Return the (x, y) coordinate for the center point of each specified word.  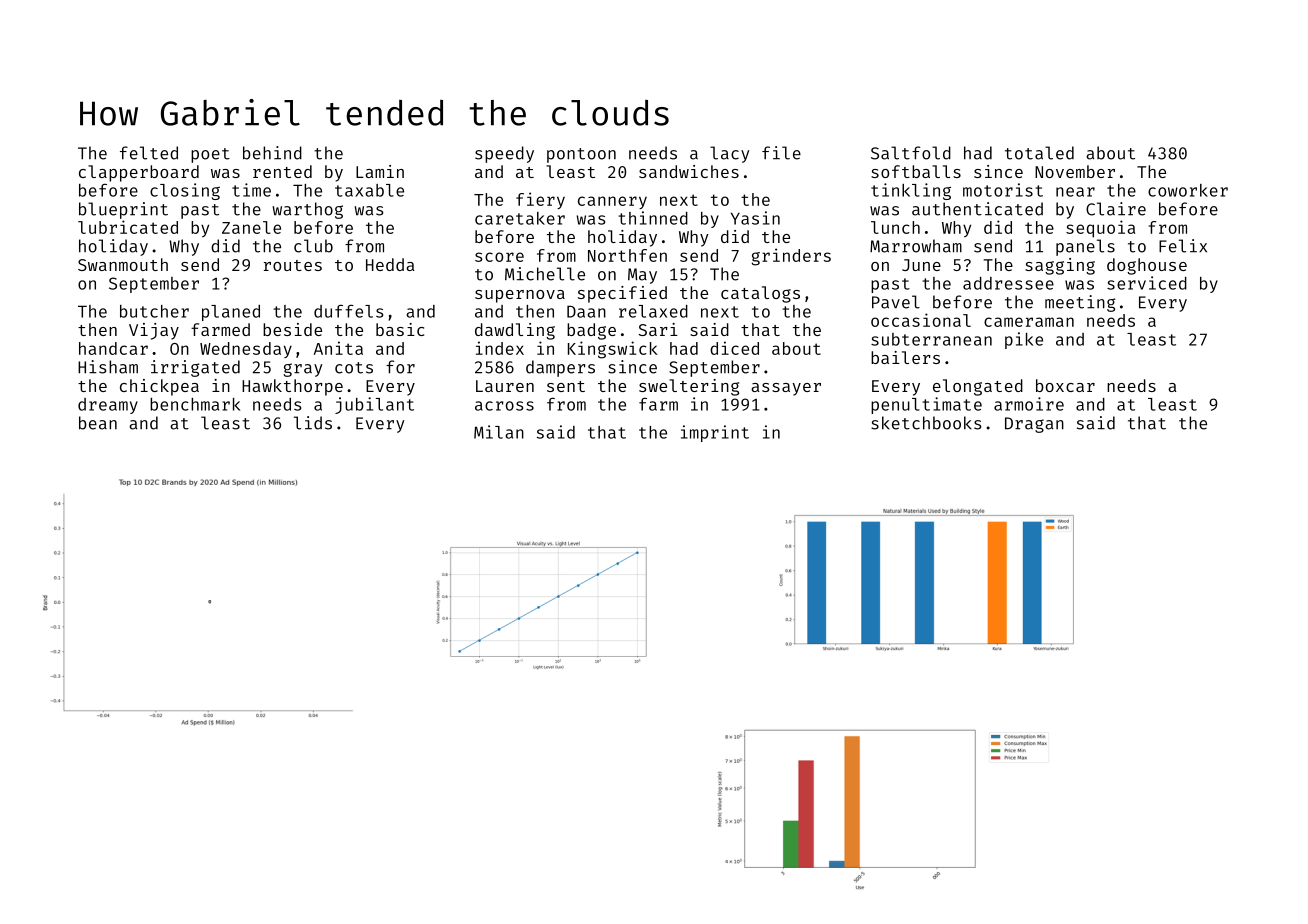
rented (282, 171)
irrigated (195, 368)
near (1075, 192)
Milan (499, 432)
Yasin (755, 218)
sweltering (689, 387)
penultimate (926, 405)
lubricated (128, 227)
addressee (1008, 283)
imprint (715, 433)
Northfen (627, 255)
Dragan (1034, 425)
